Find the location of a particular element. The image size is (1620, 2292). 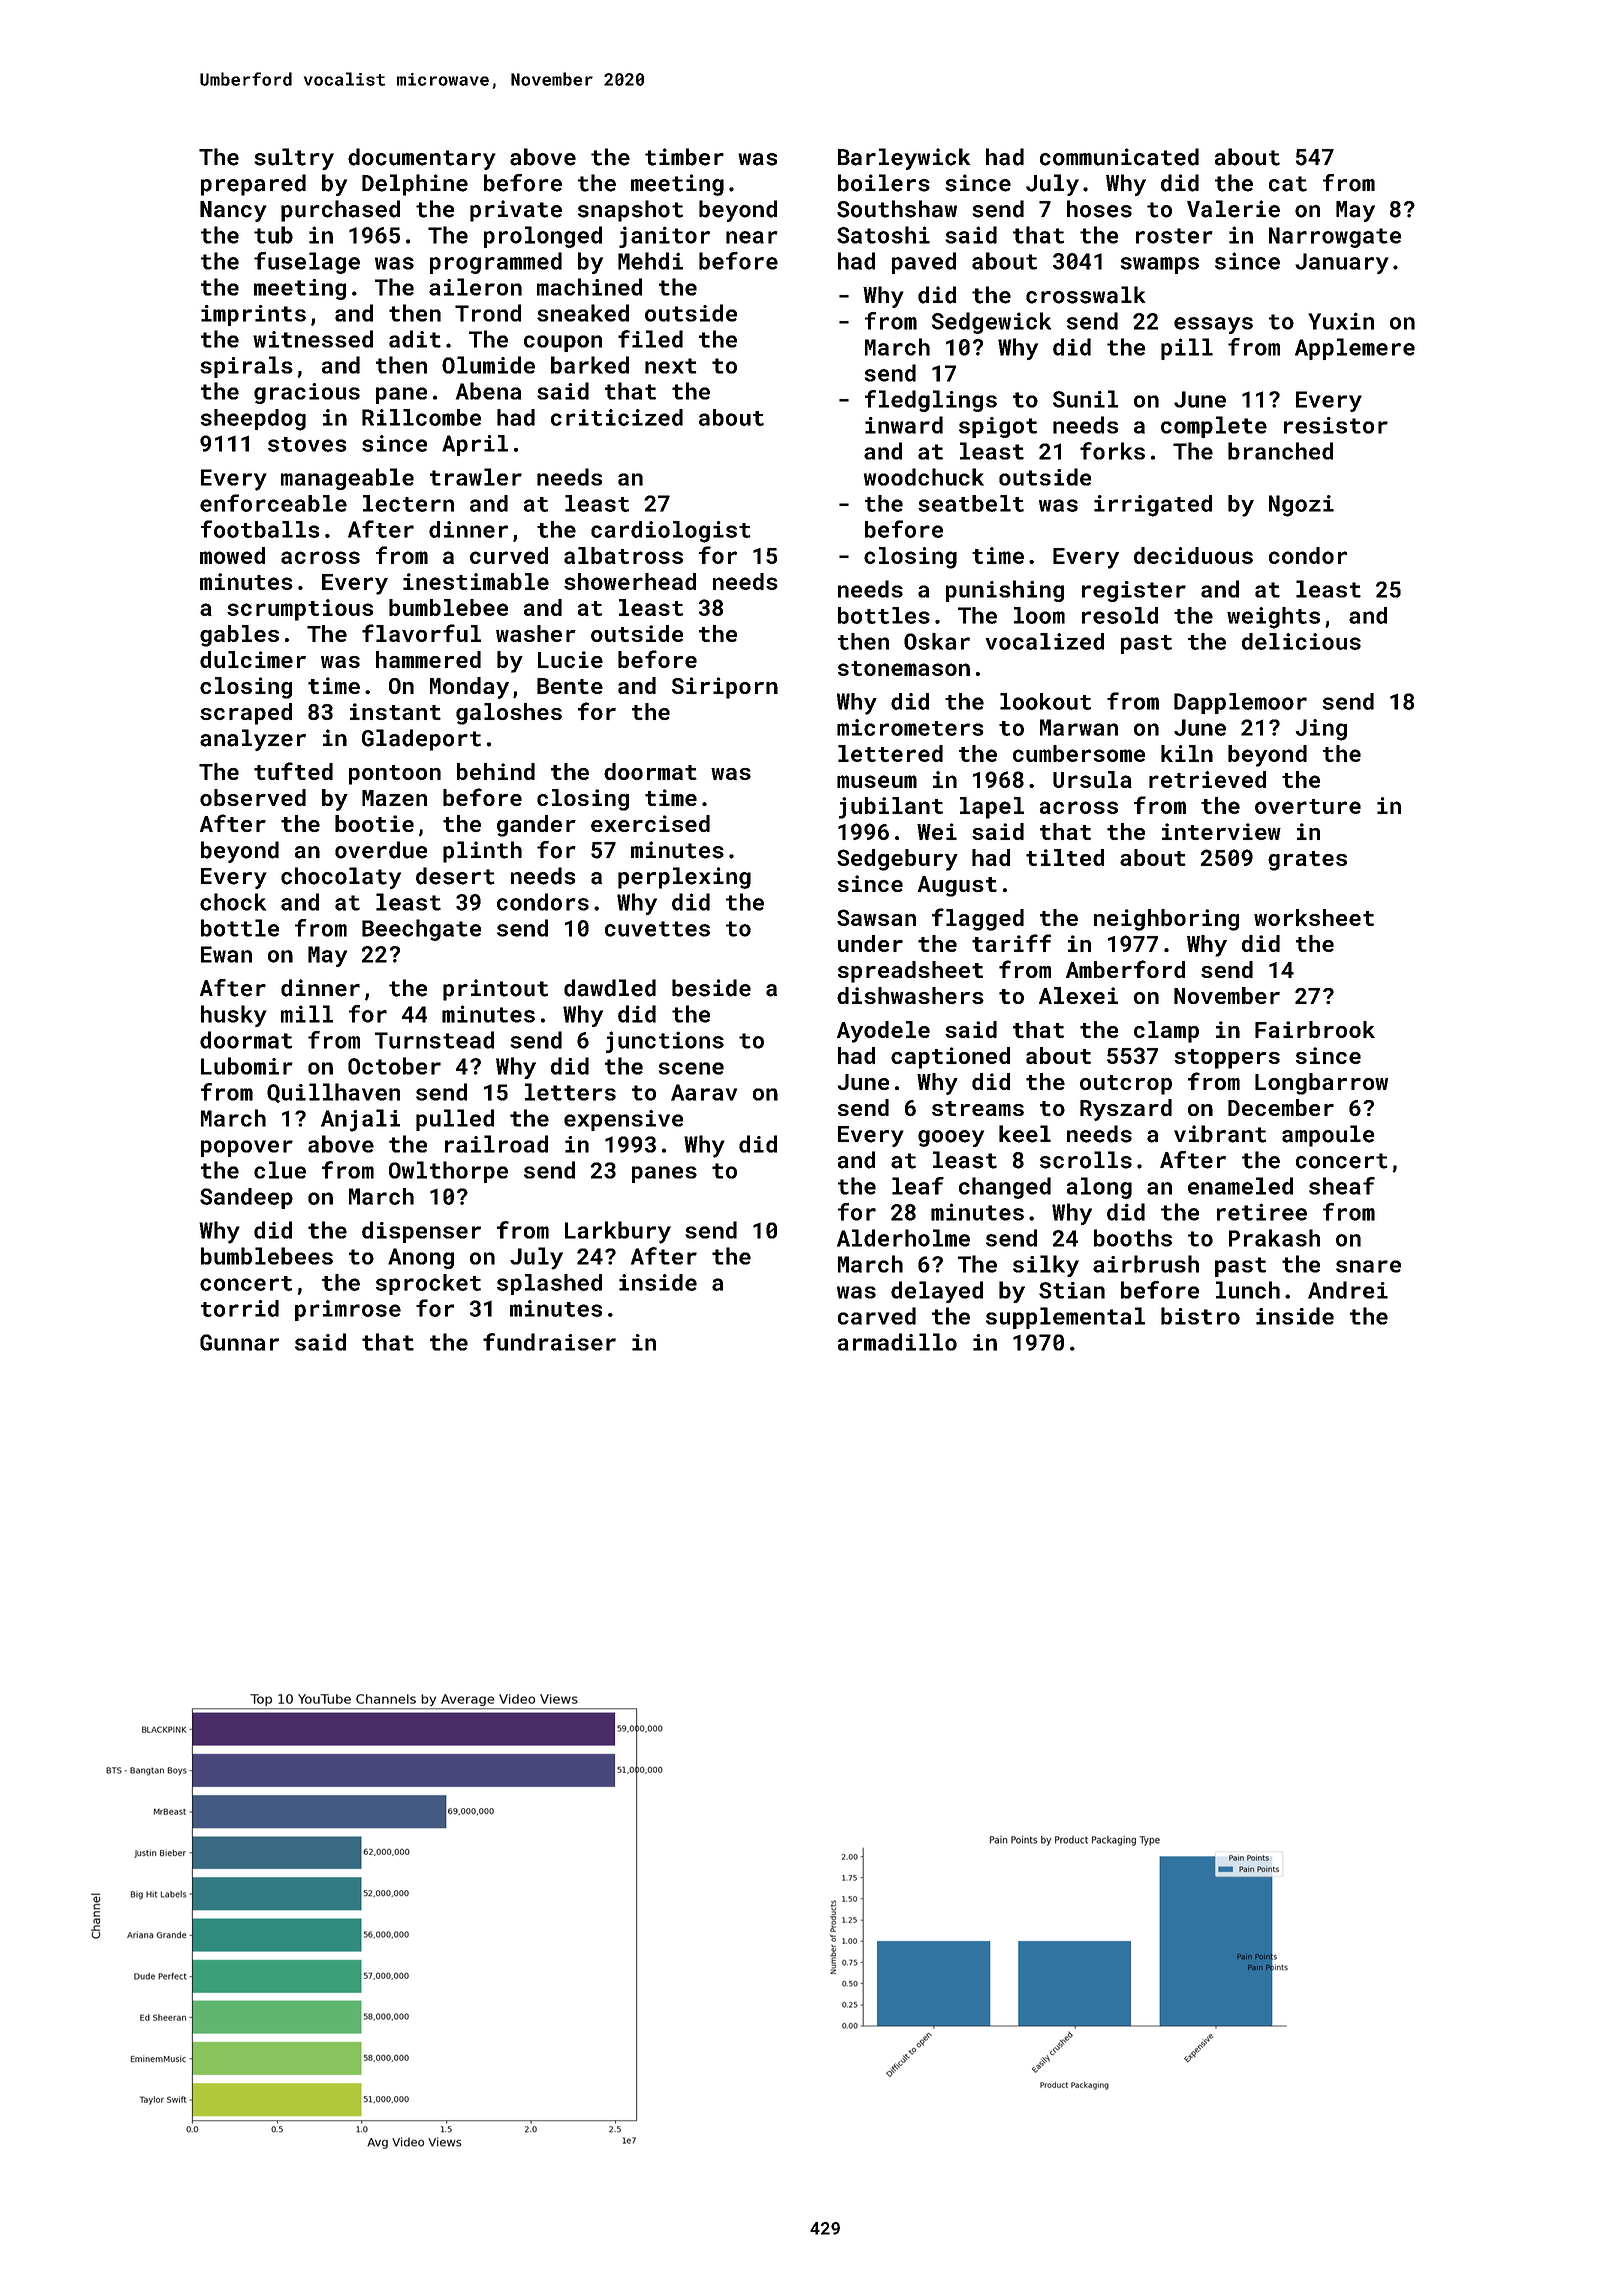

paved is located at coordinates (924, 263).
